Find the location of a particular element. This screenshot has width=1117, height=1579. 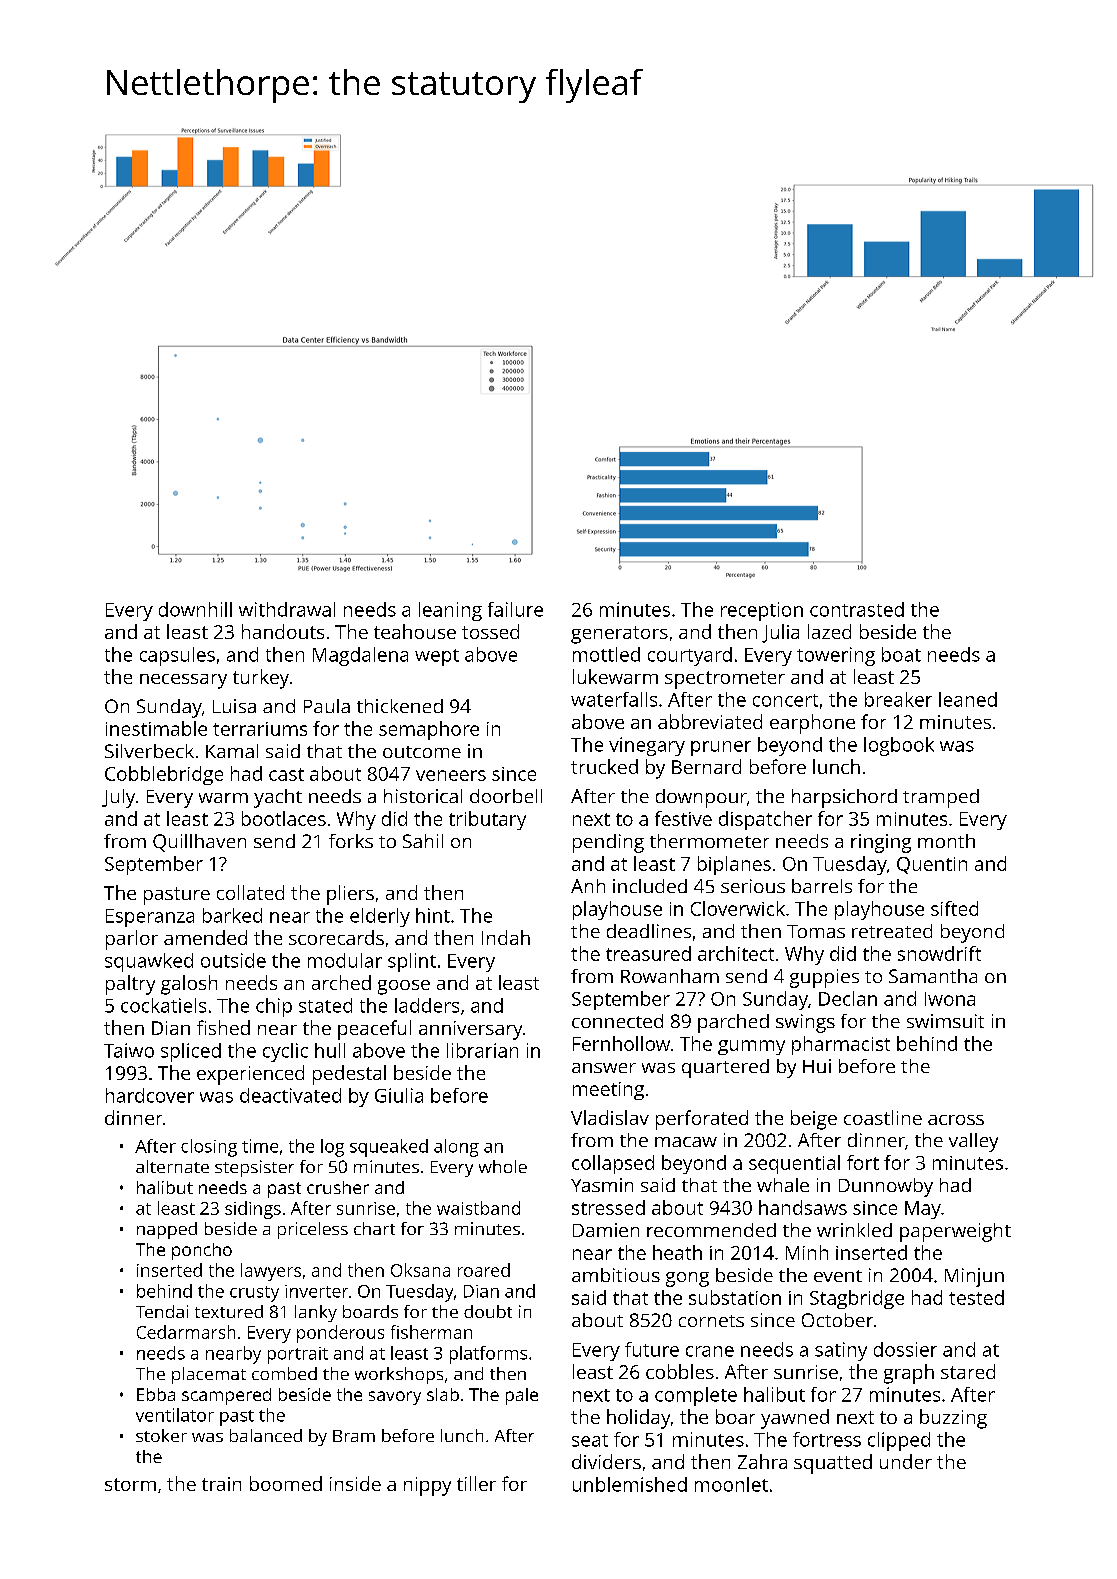

capsules is located at coordinates (177, 656).
